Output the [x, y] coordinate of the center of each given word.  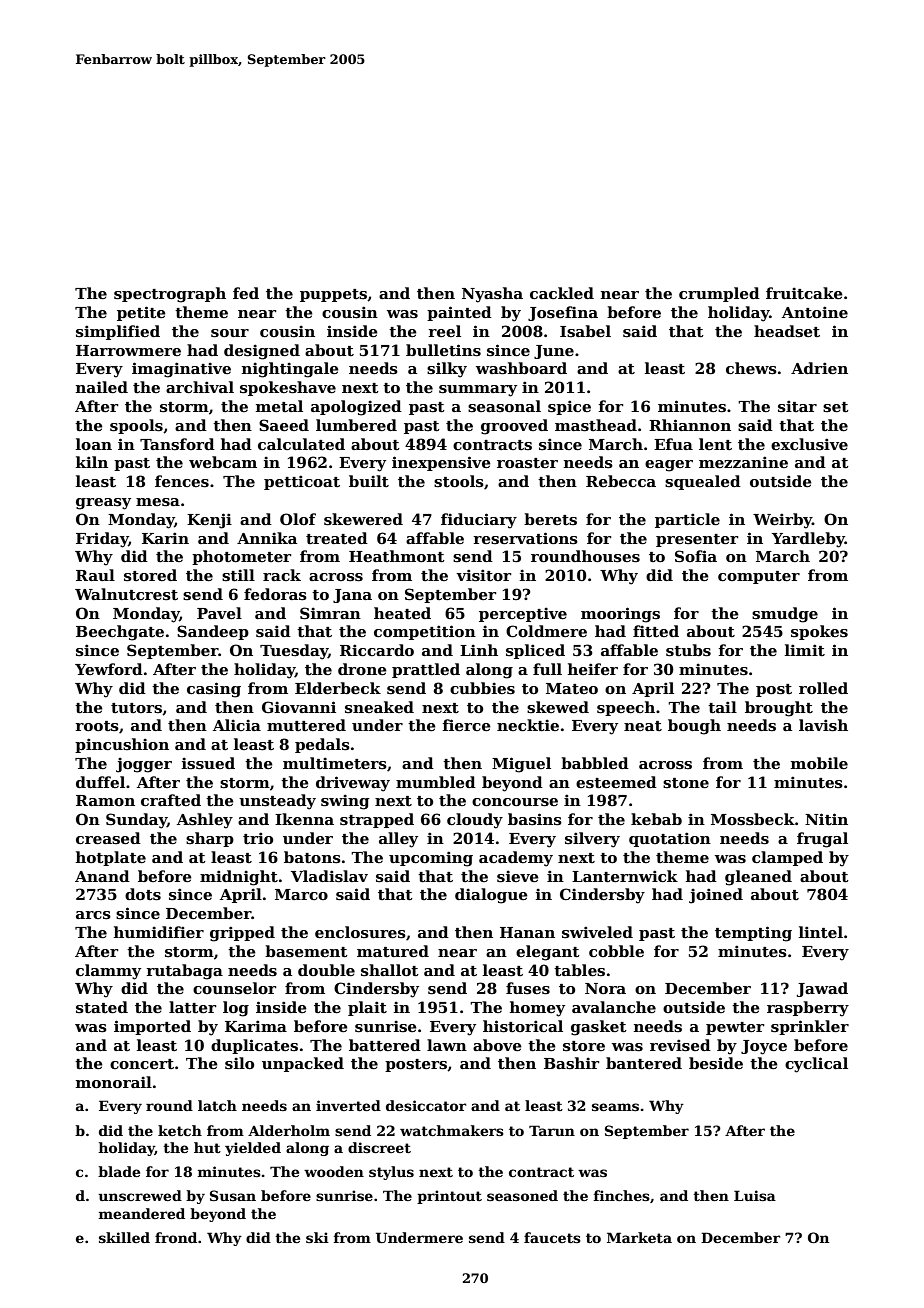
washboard [521, 368]
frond [176, 1237]
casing [214, 690]
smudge [785, 615]
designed [262, 352]
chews [751, 368]
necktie [528, 725]
